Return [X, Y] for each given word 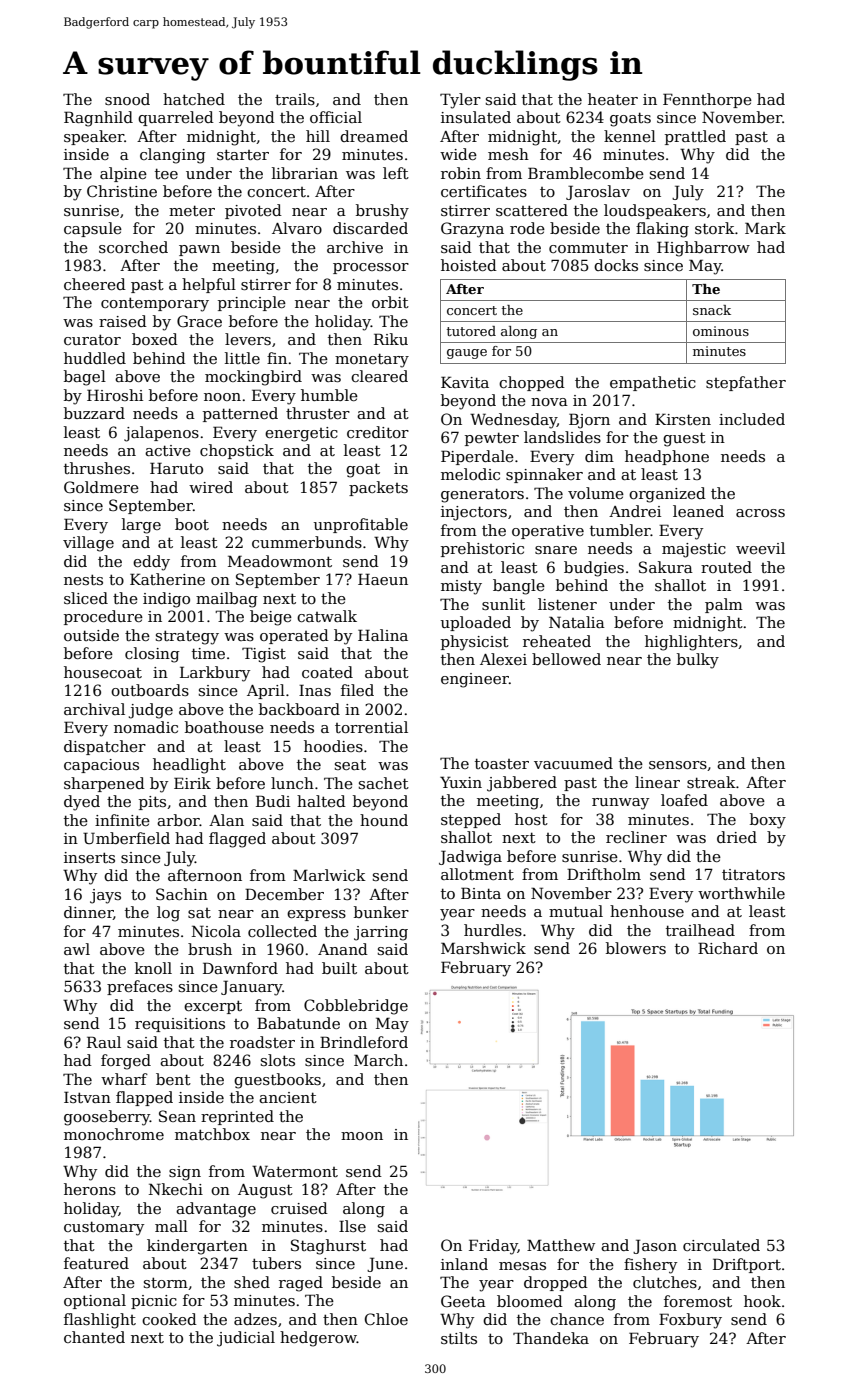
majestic [694, 550]
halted [321, 801]
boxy [768, 821]
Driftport [747, 1265]
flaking [662, 230]
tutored [471, 331]
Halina [383, 635]
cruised [299, 1208]
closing [152, 655]
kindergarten [197, 1247]
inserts [89, 857]
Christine [122, 191]
